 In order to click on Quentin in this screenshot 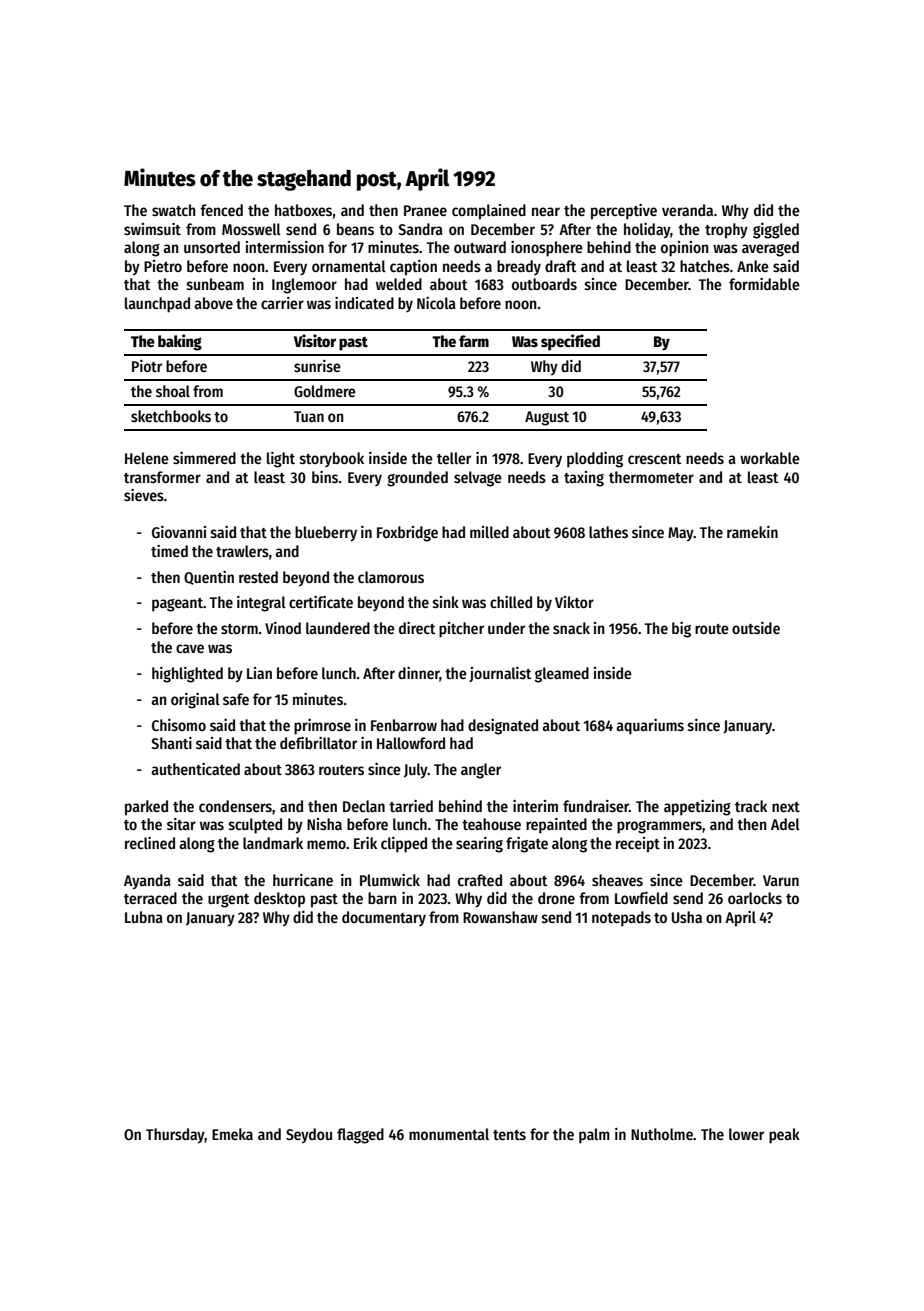, I will do `click(209, 578)`.
